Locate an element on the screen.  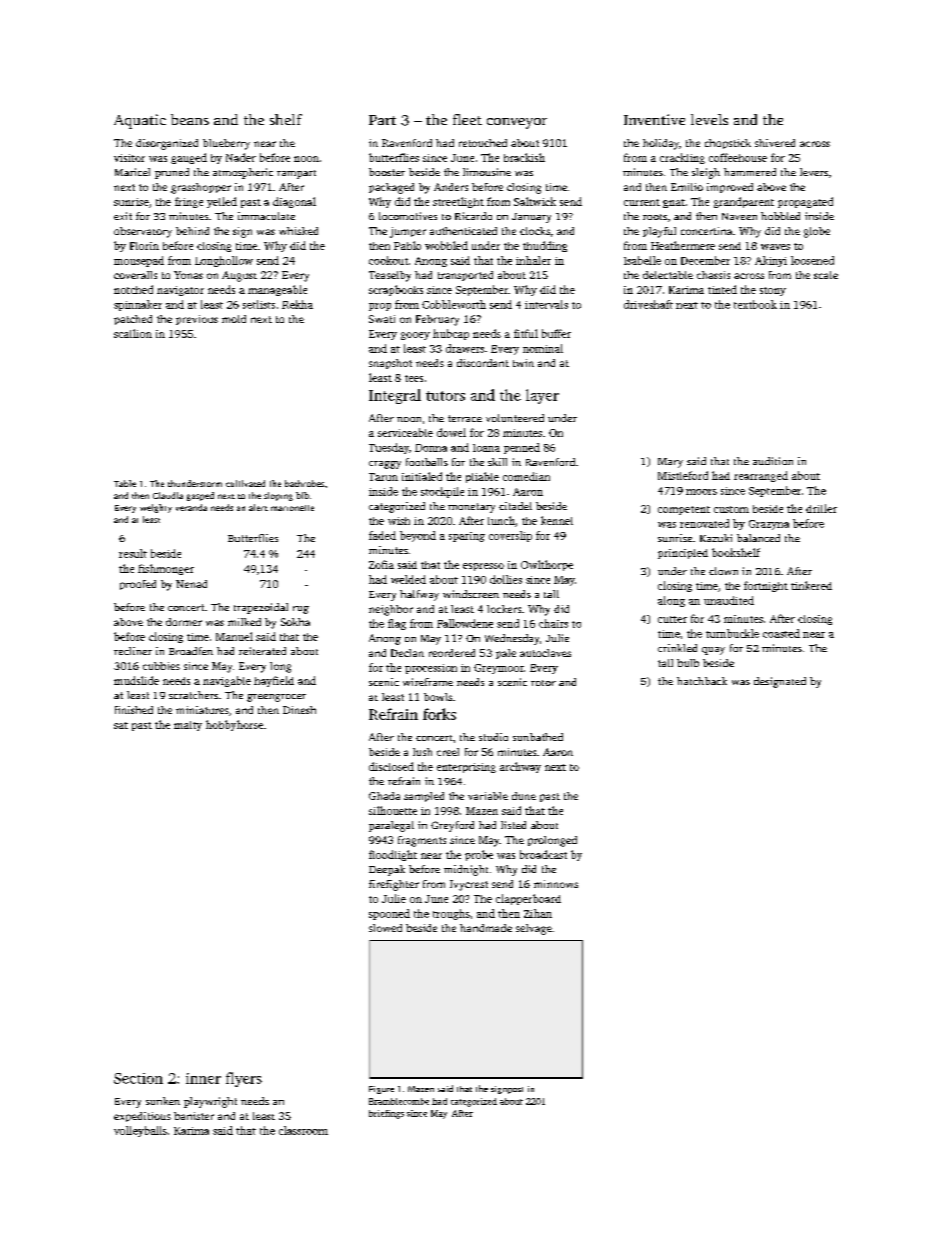
whisked is located at coordinates (298, 231).
